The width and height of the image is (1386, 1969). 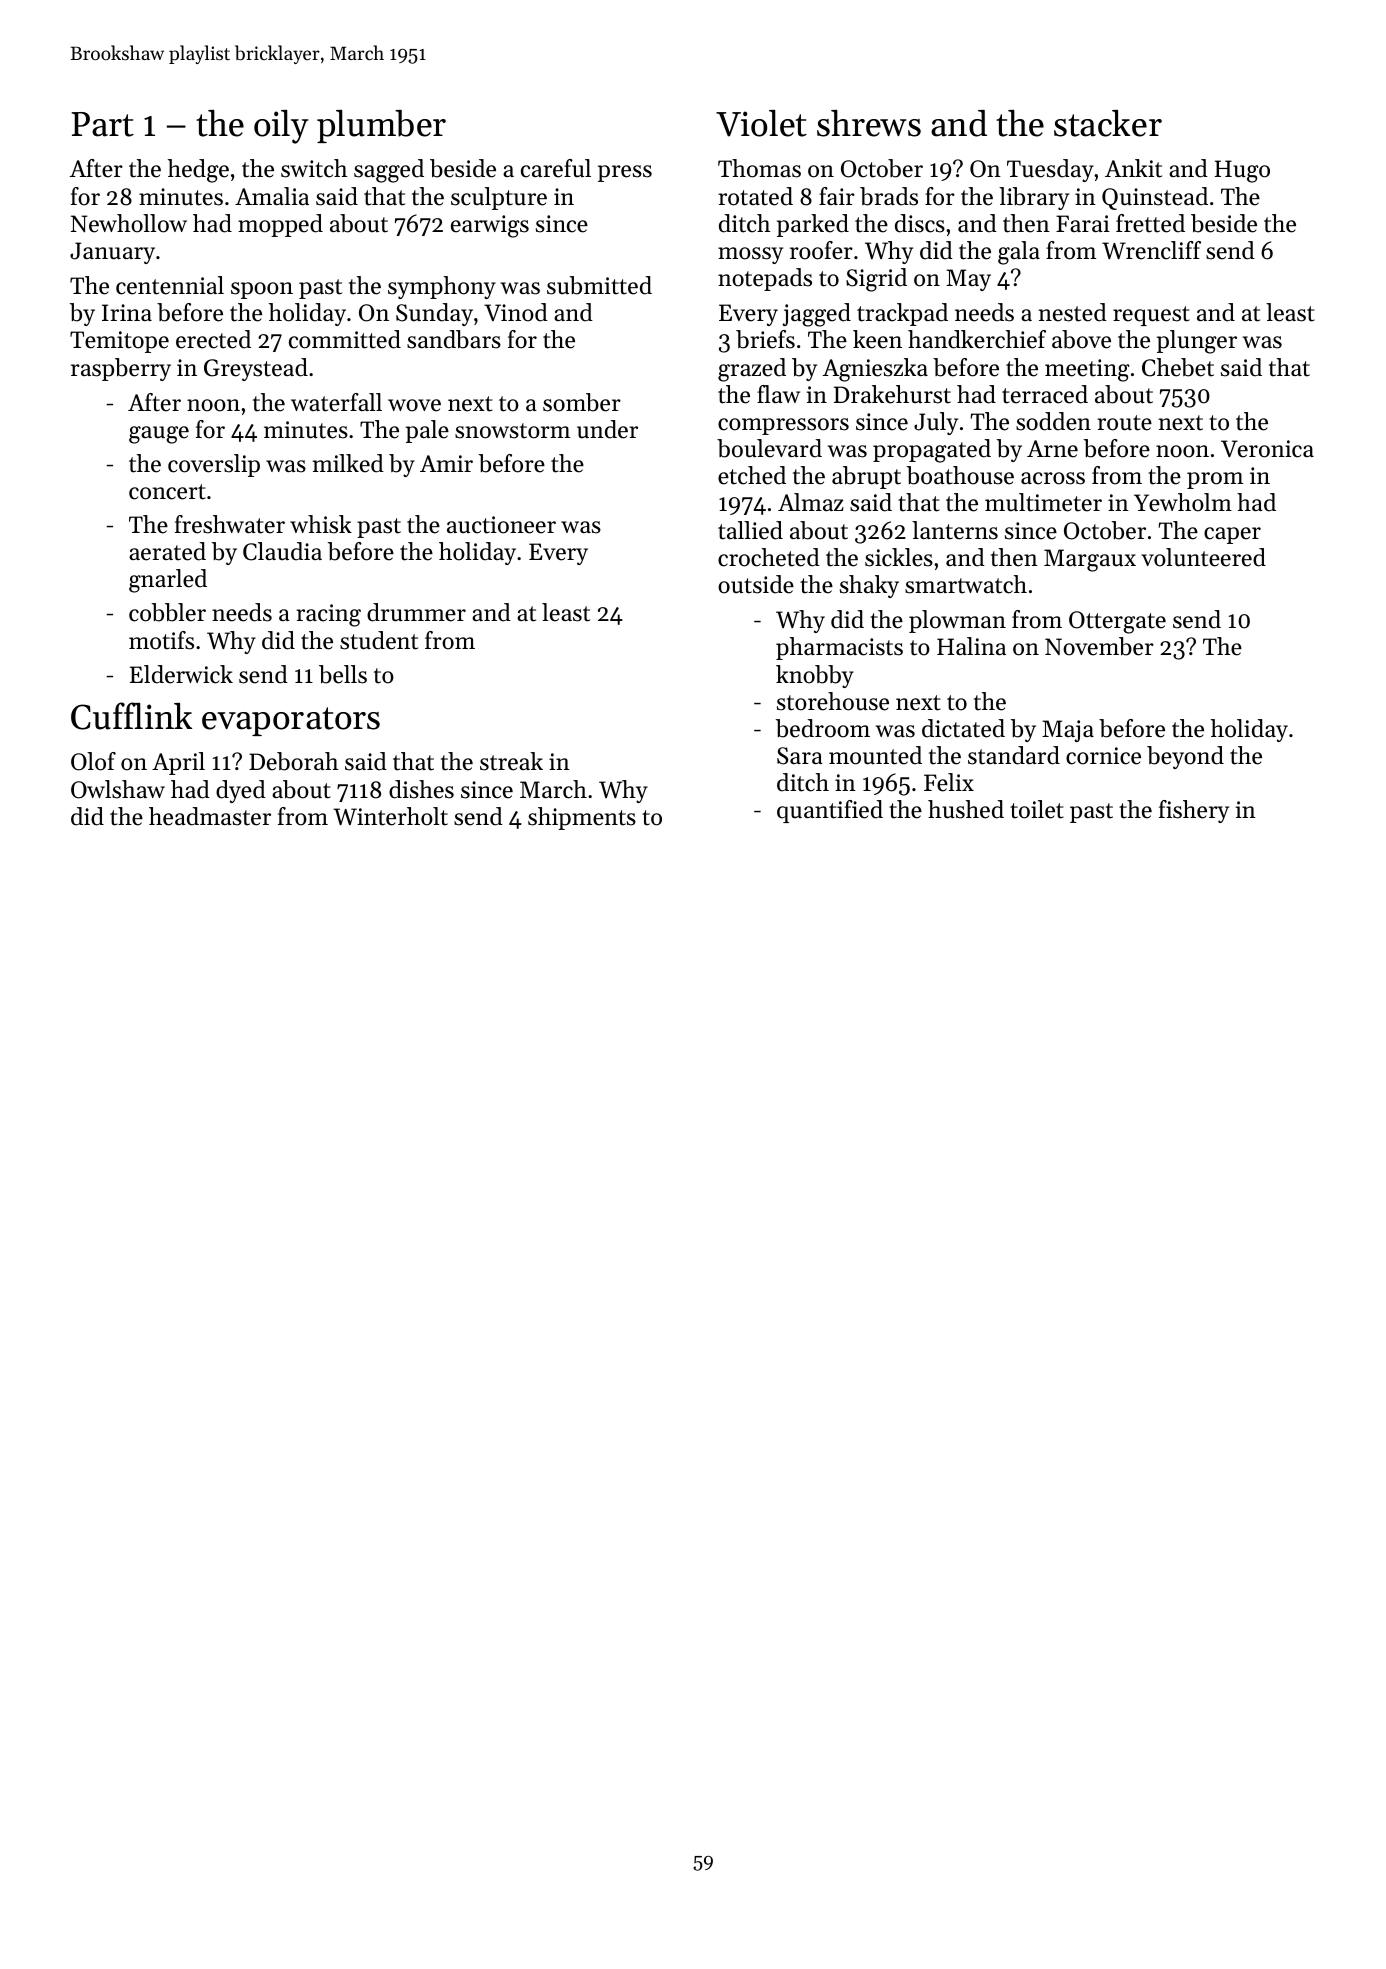 What do you see at coordinates (198, 171) in the image?
I see `hedge` at bounding box center [198, 171].
